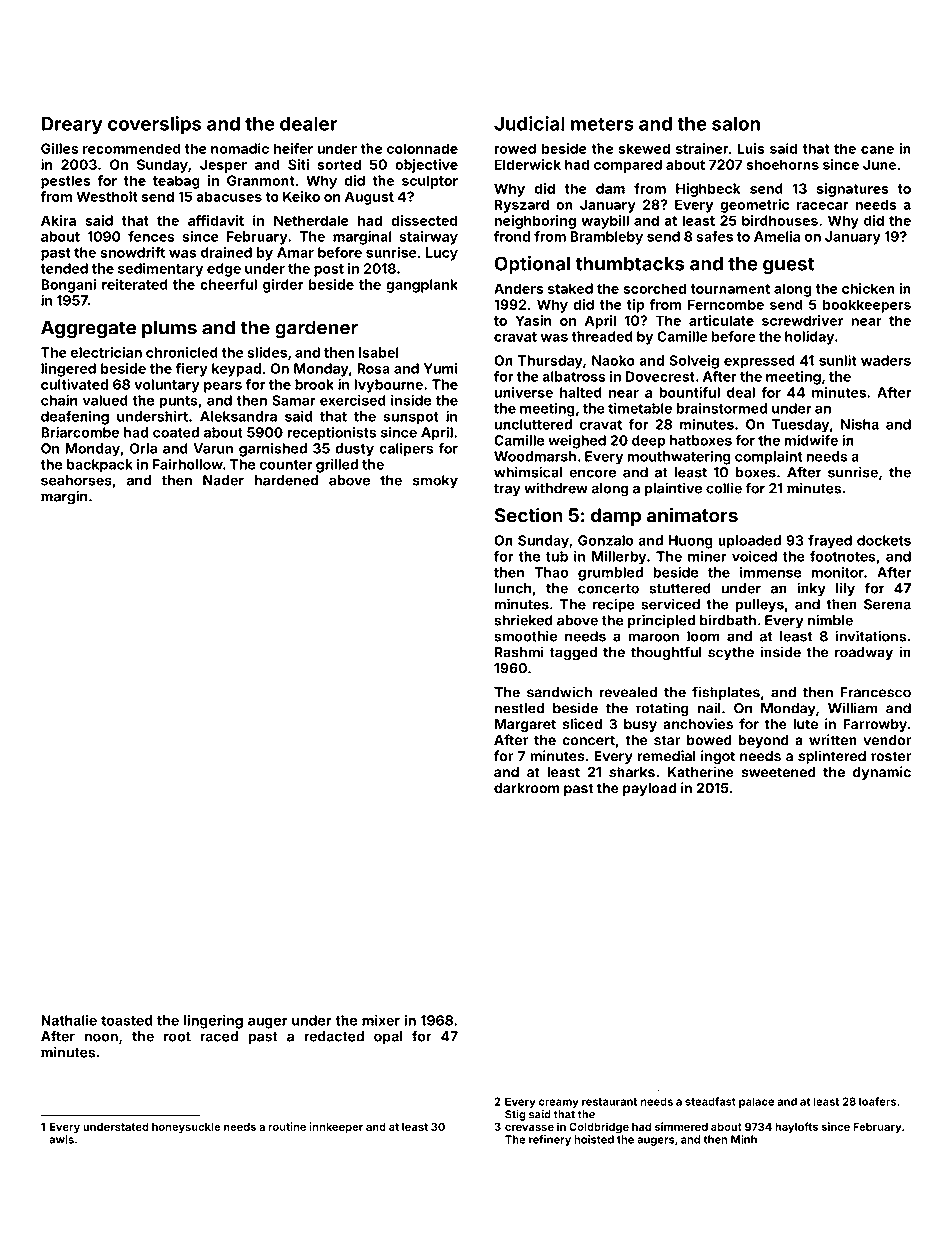 The height and width of the image is (1233, 952). I want to click on salon, so click(736, 124).
